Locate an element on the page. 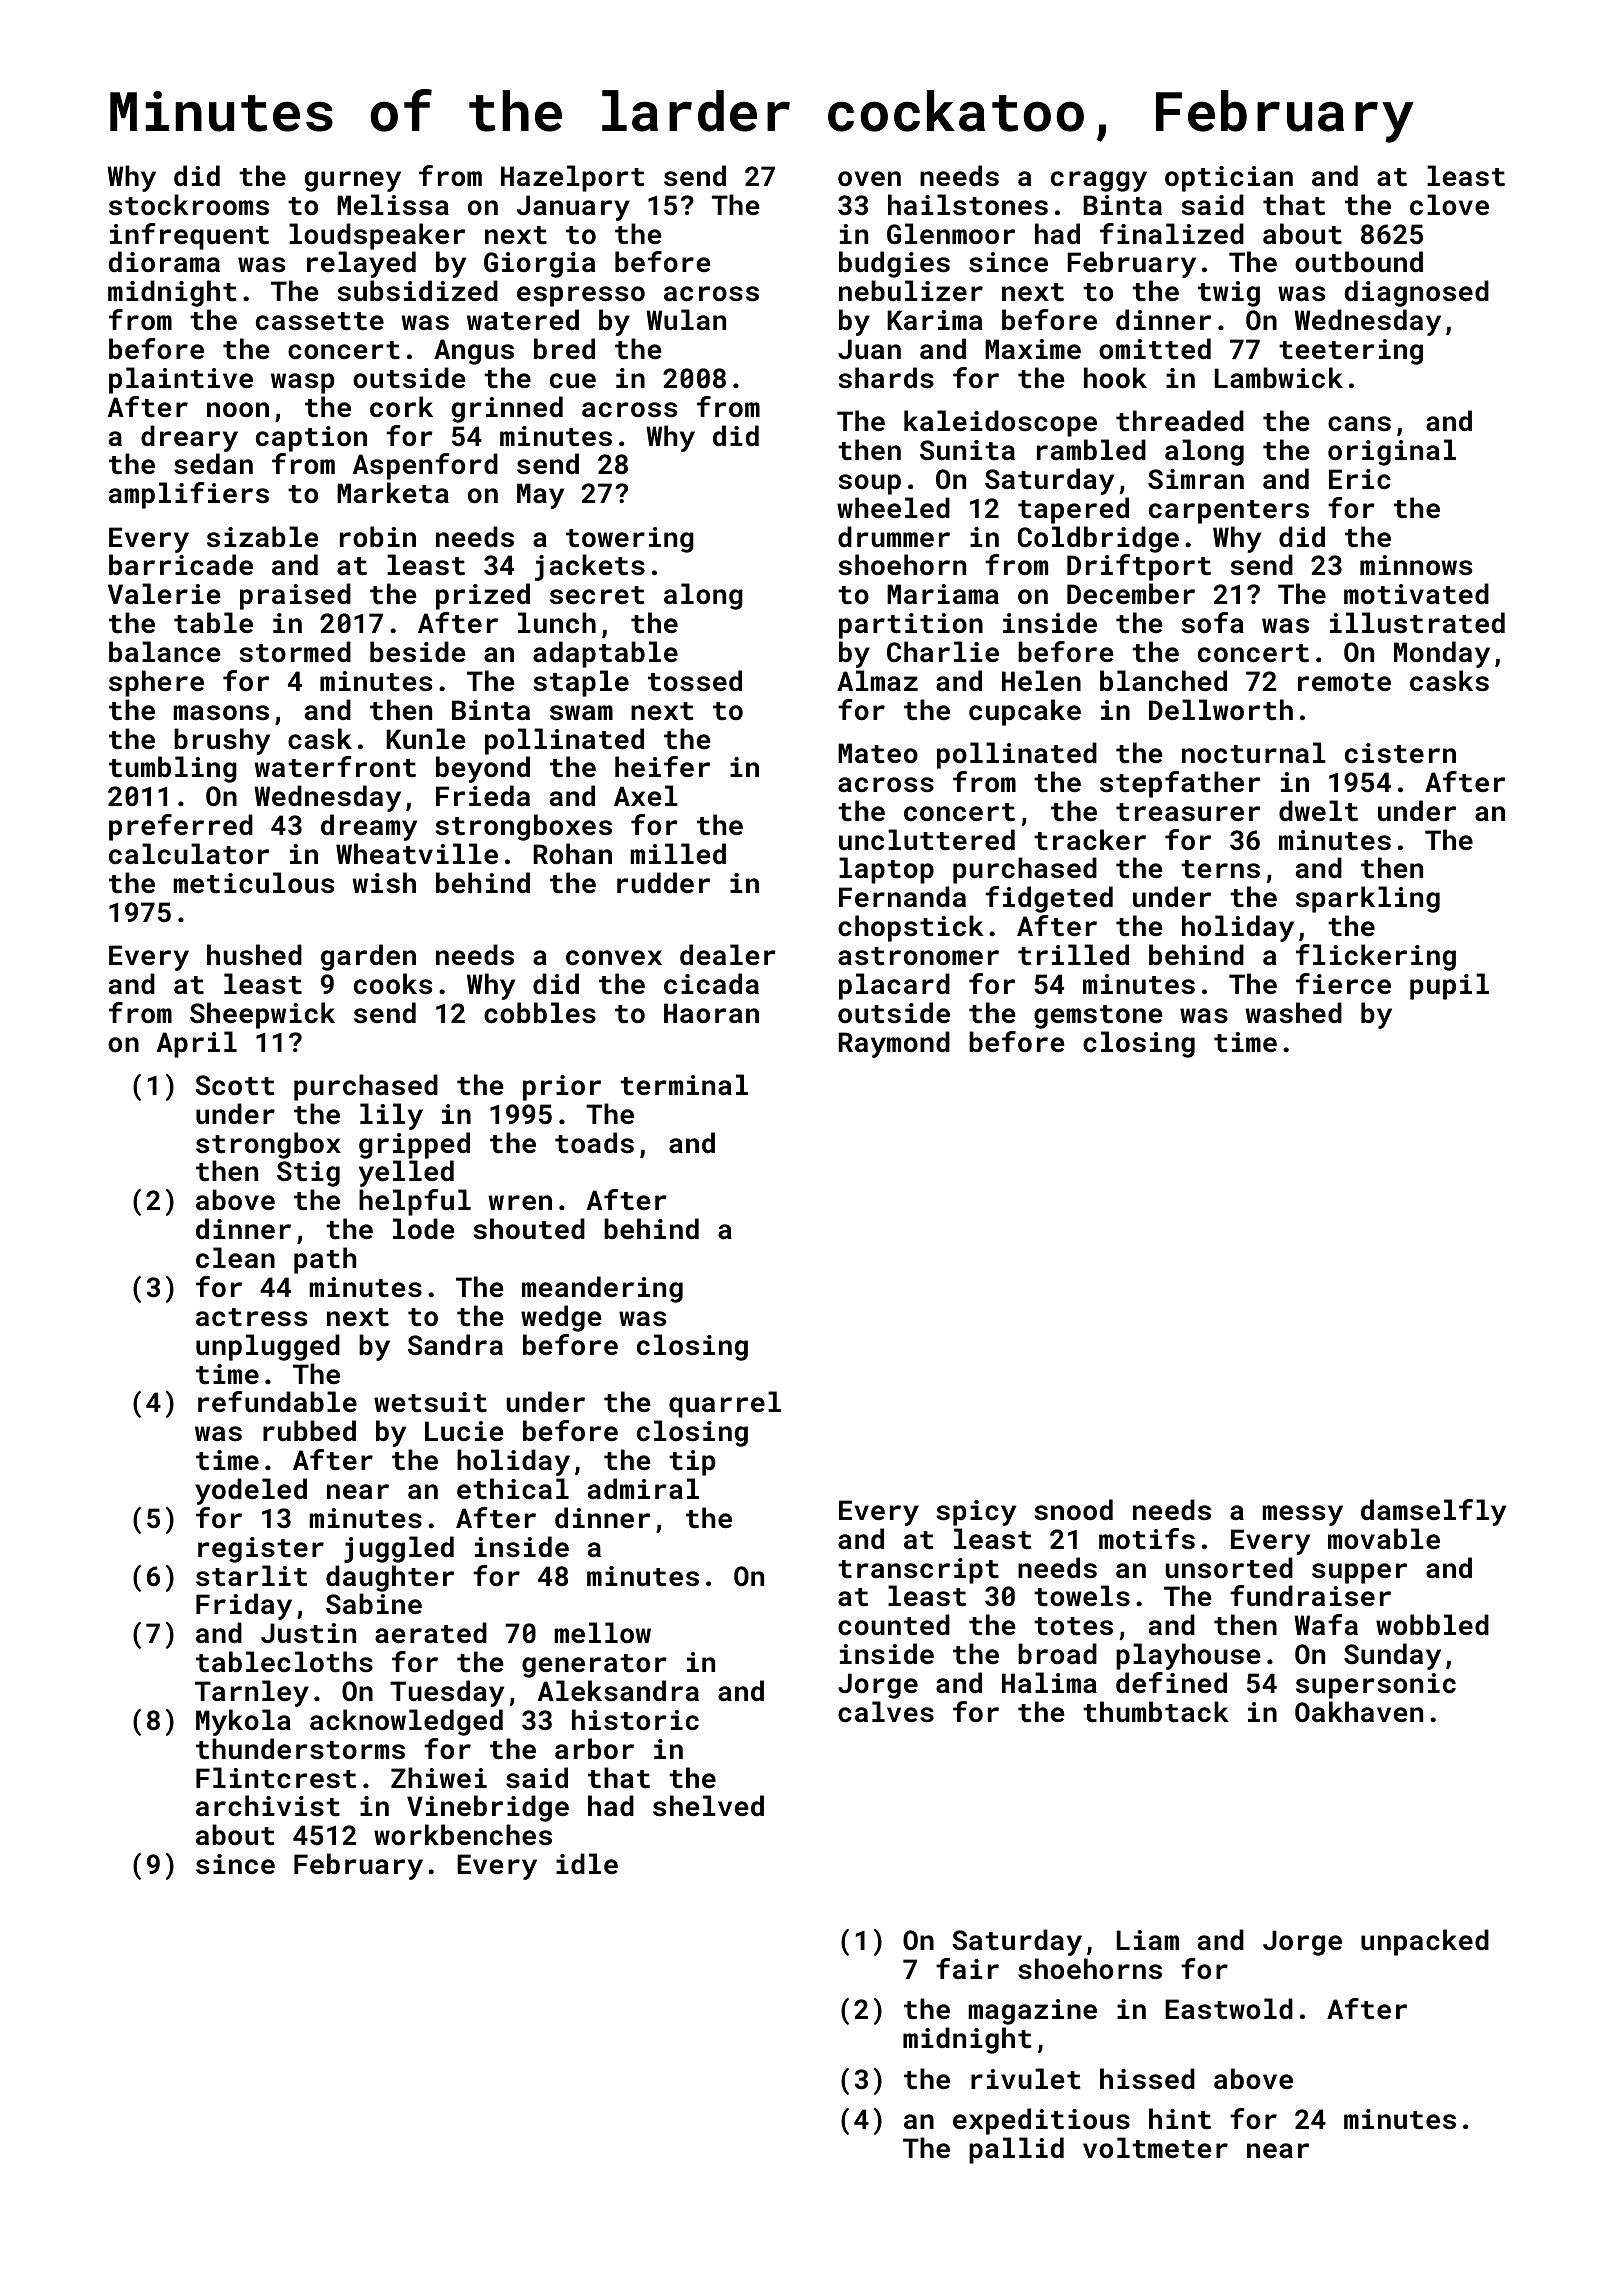 This image has width=1620, height=2292. meandering is located at coordinates (602, 1289).
